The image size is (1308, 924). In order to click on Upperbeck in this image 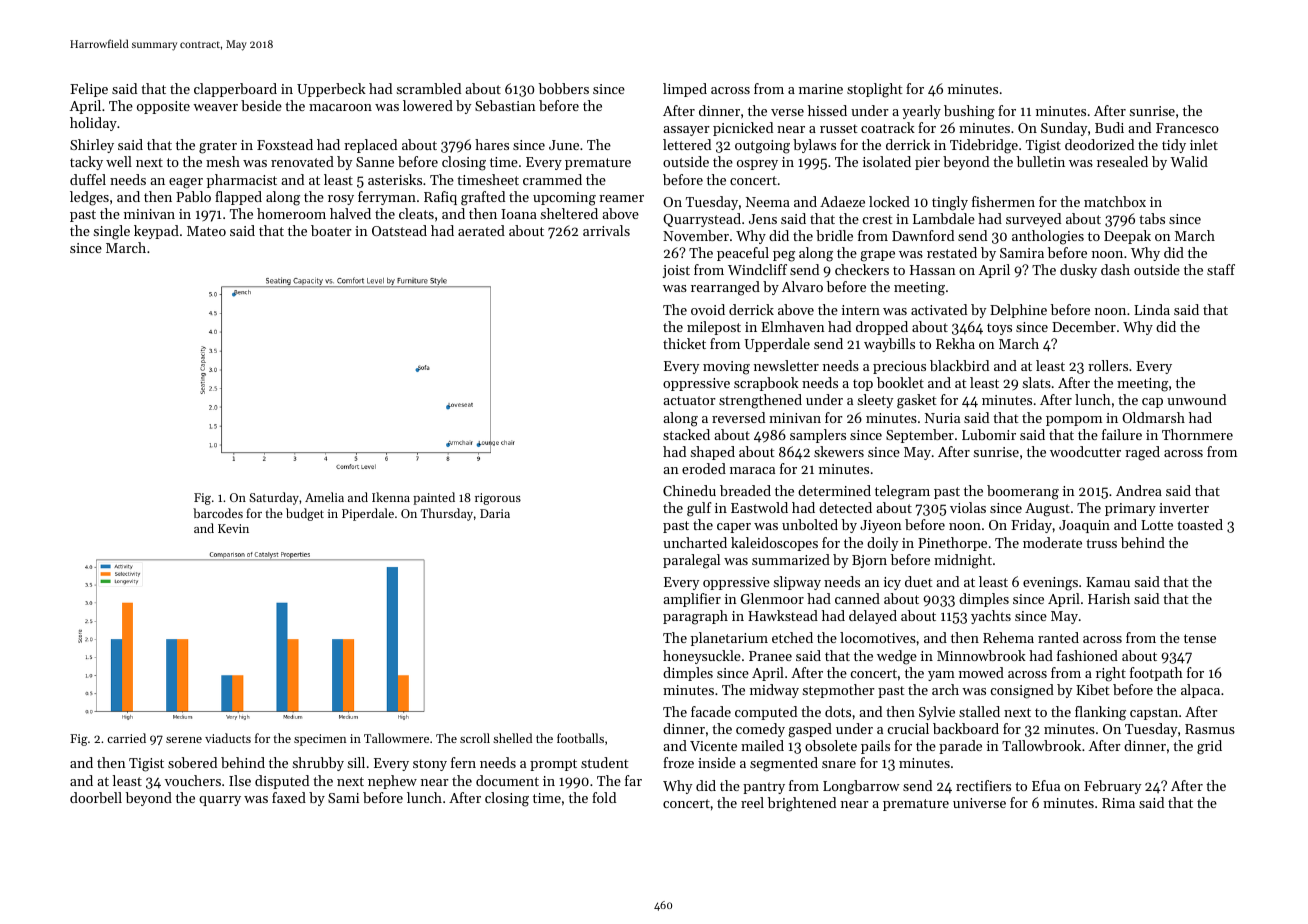, I will do `click(331, 90)`.
